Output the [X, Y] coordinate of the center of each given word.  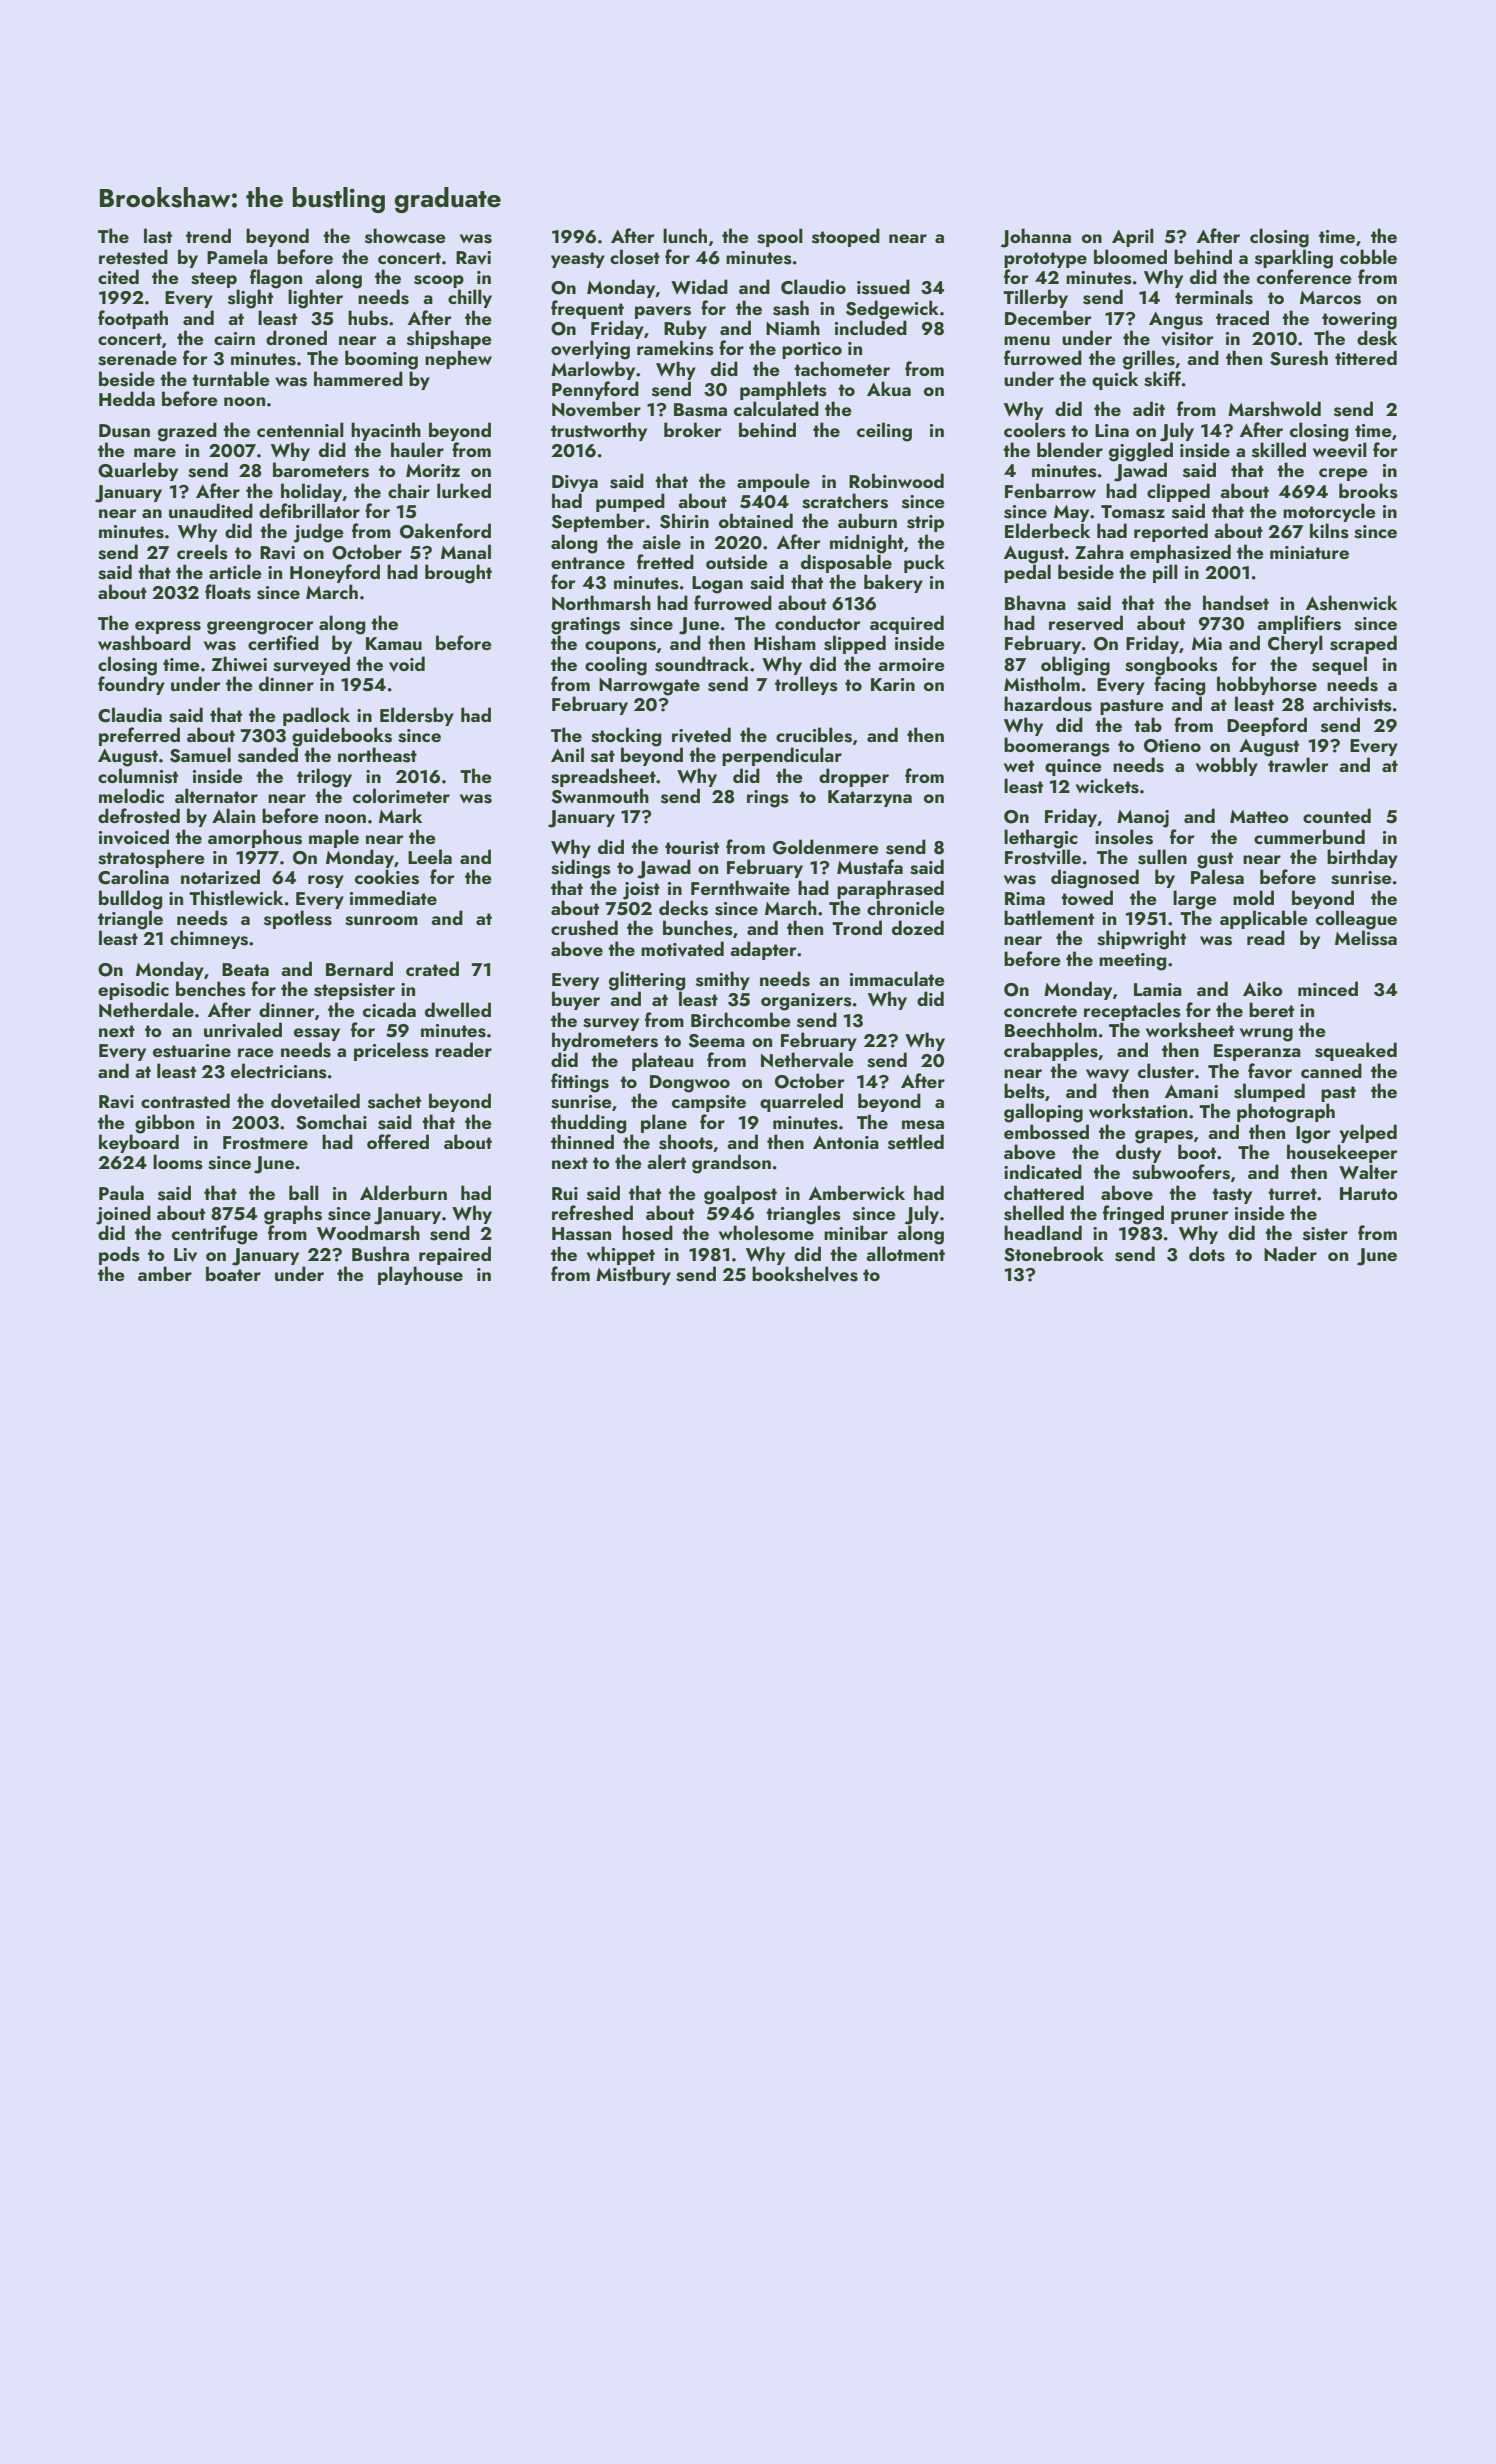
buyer [576, 1000]
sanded [268, 755]
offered [398, 1141]
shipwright [1141, 940]
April [1133, 237]
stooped [846, 237]
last [158, 236]
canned [1331, 1070]
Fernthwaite [740, 887]
